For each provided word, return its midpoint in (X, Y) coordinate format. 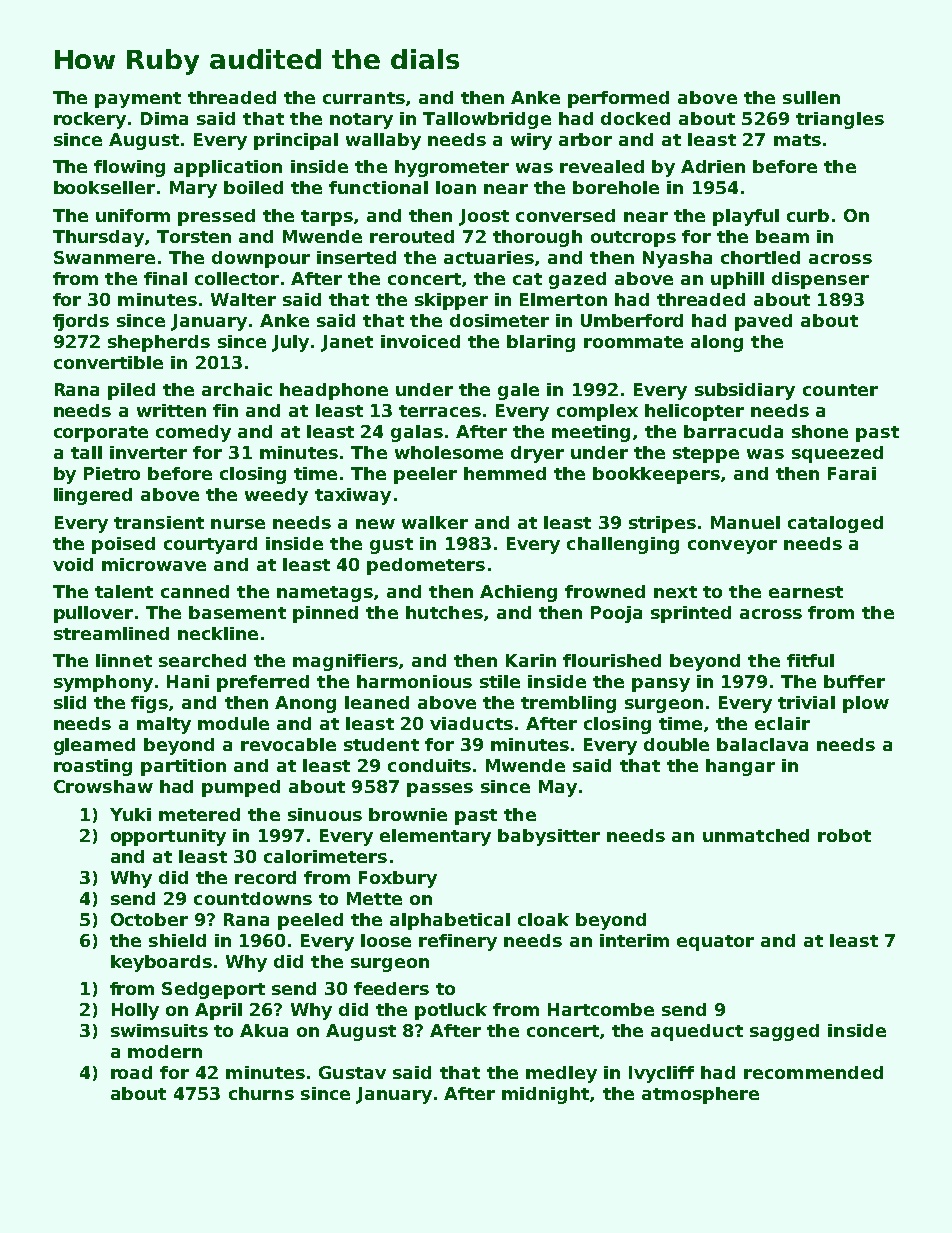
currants (364, 98)
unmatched (756, 835)
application (228, 168)
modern (165, 1051)
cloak (543, 919)
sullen (811, 97)
